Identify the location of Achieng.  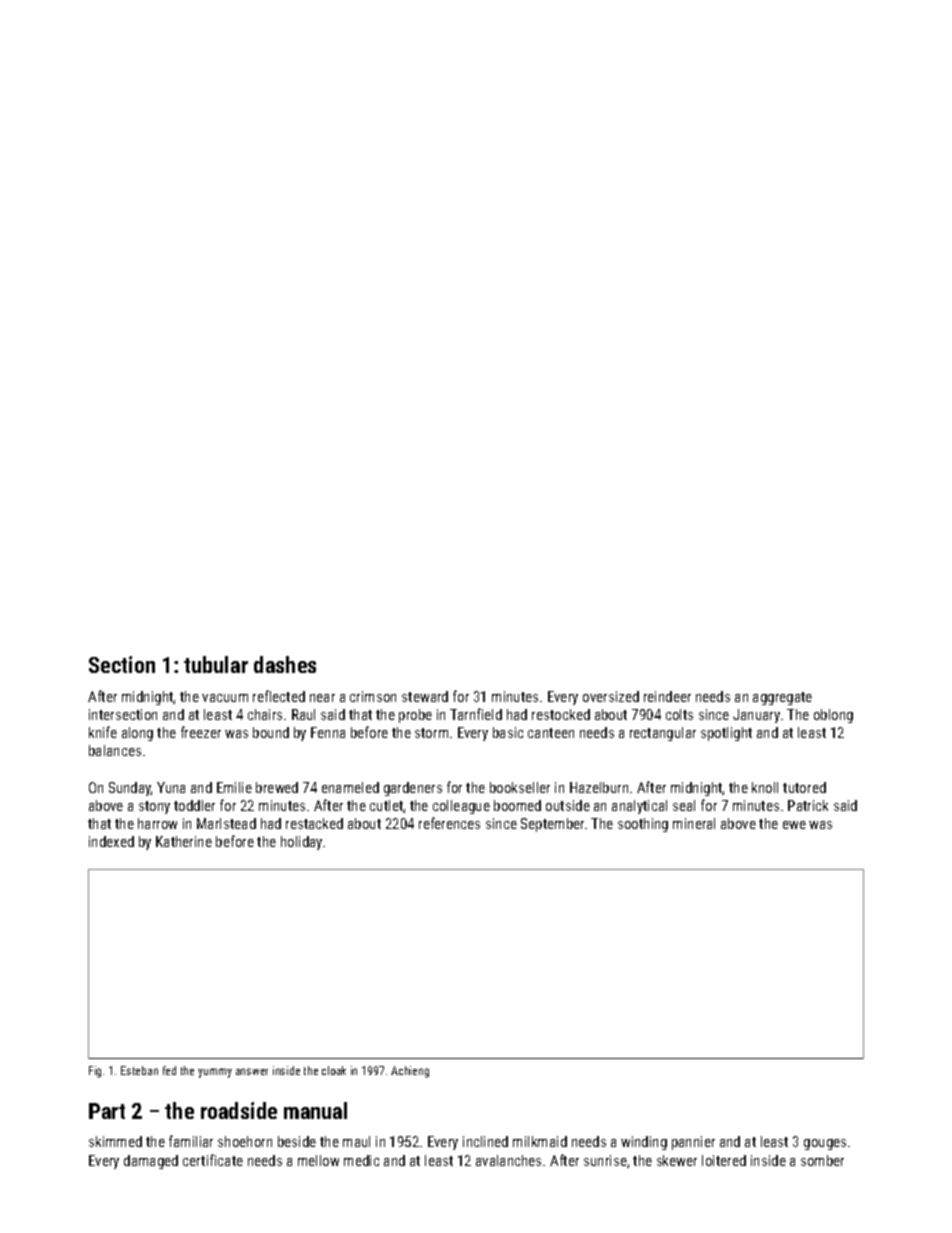
(410, 1072).
